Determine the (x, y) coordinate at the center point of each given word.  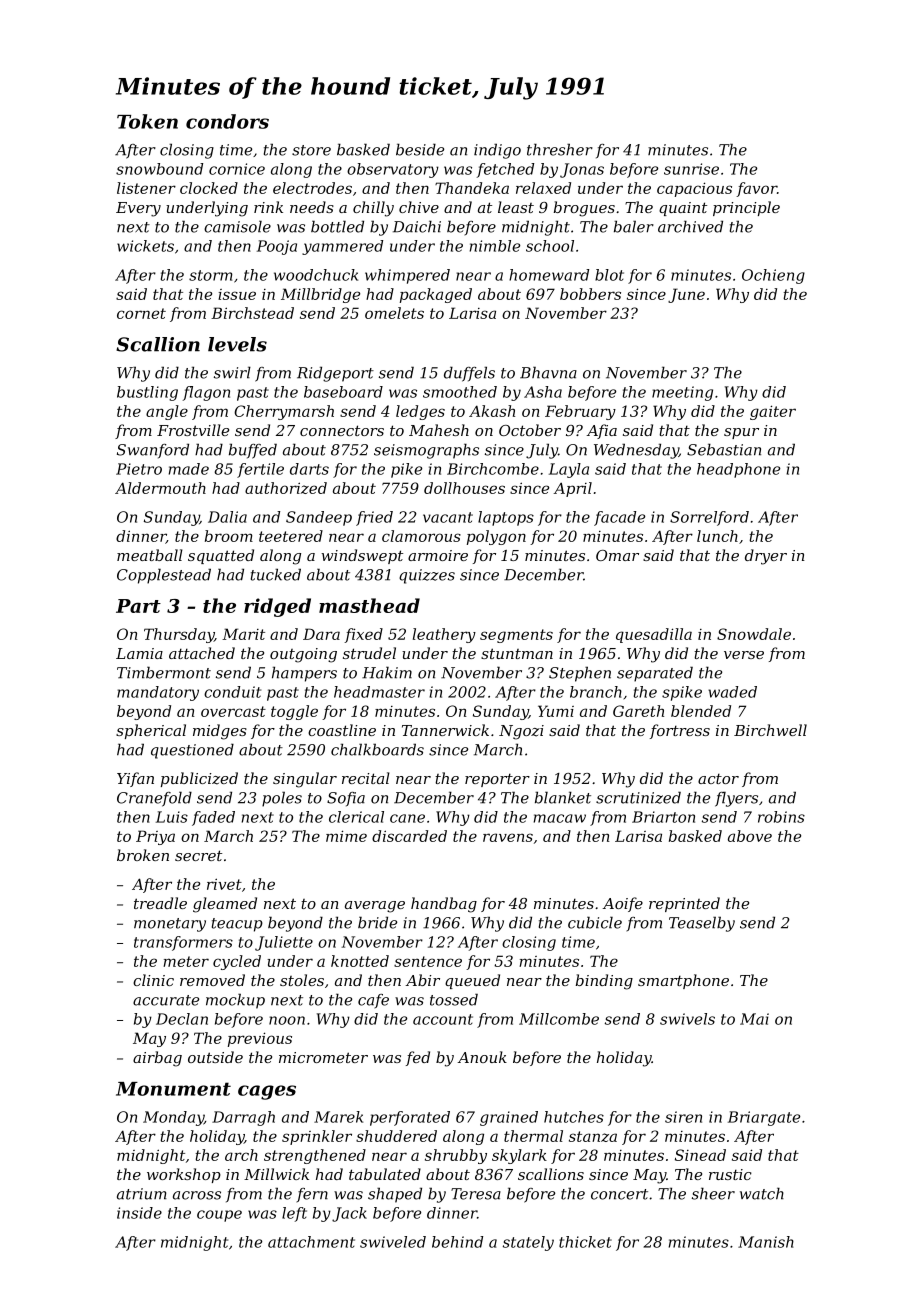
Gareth (638, 711)
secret (198, 855)
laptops (506, 518)
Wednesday (636, 451)
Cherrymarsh (284, 412)
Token (147, 121)
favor (756, 189)
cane (407, 818)
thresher (560, 149)
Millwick (276, 1174)
